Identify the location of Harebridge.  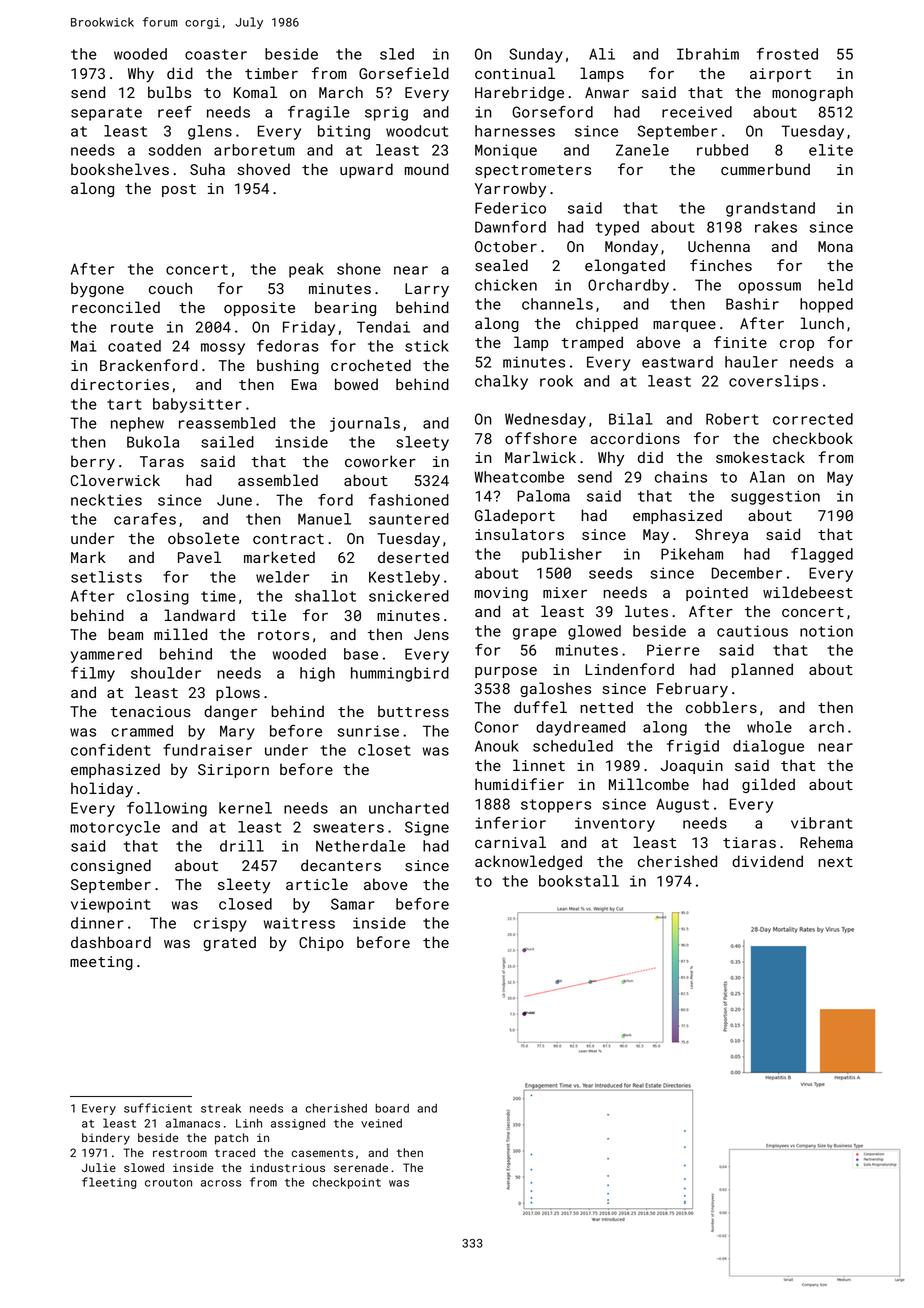
(519, 93).
